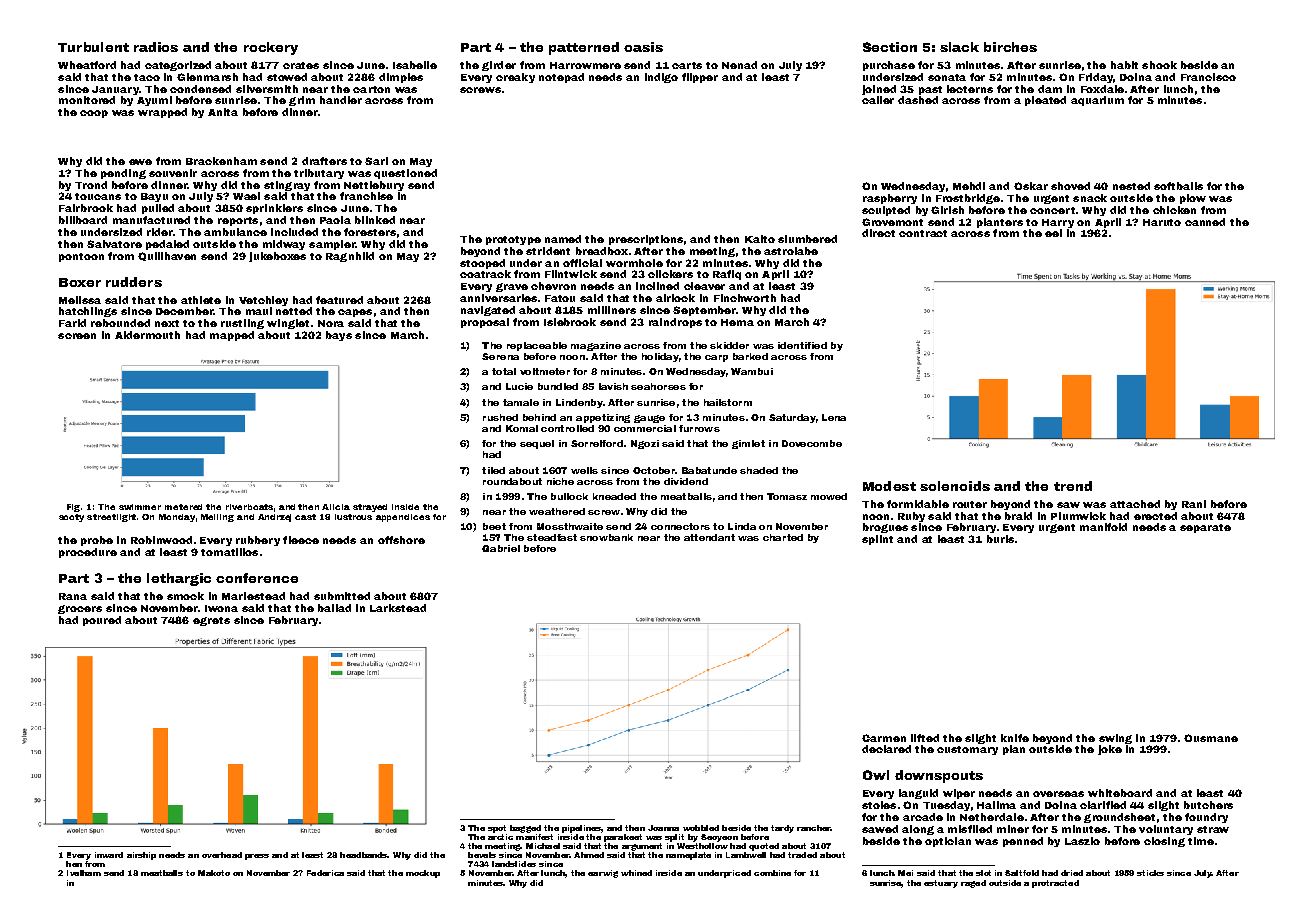 This document has width=1308, height=924. I want to click on lifted, so click(925, 738).
